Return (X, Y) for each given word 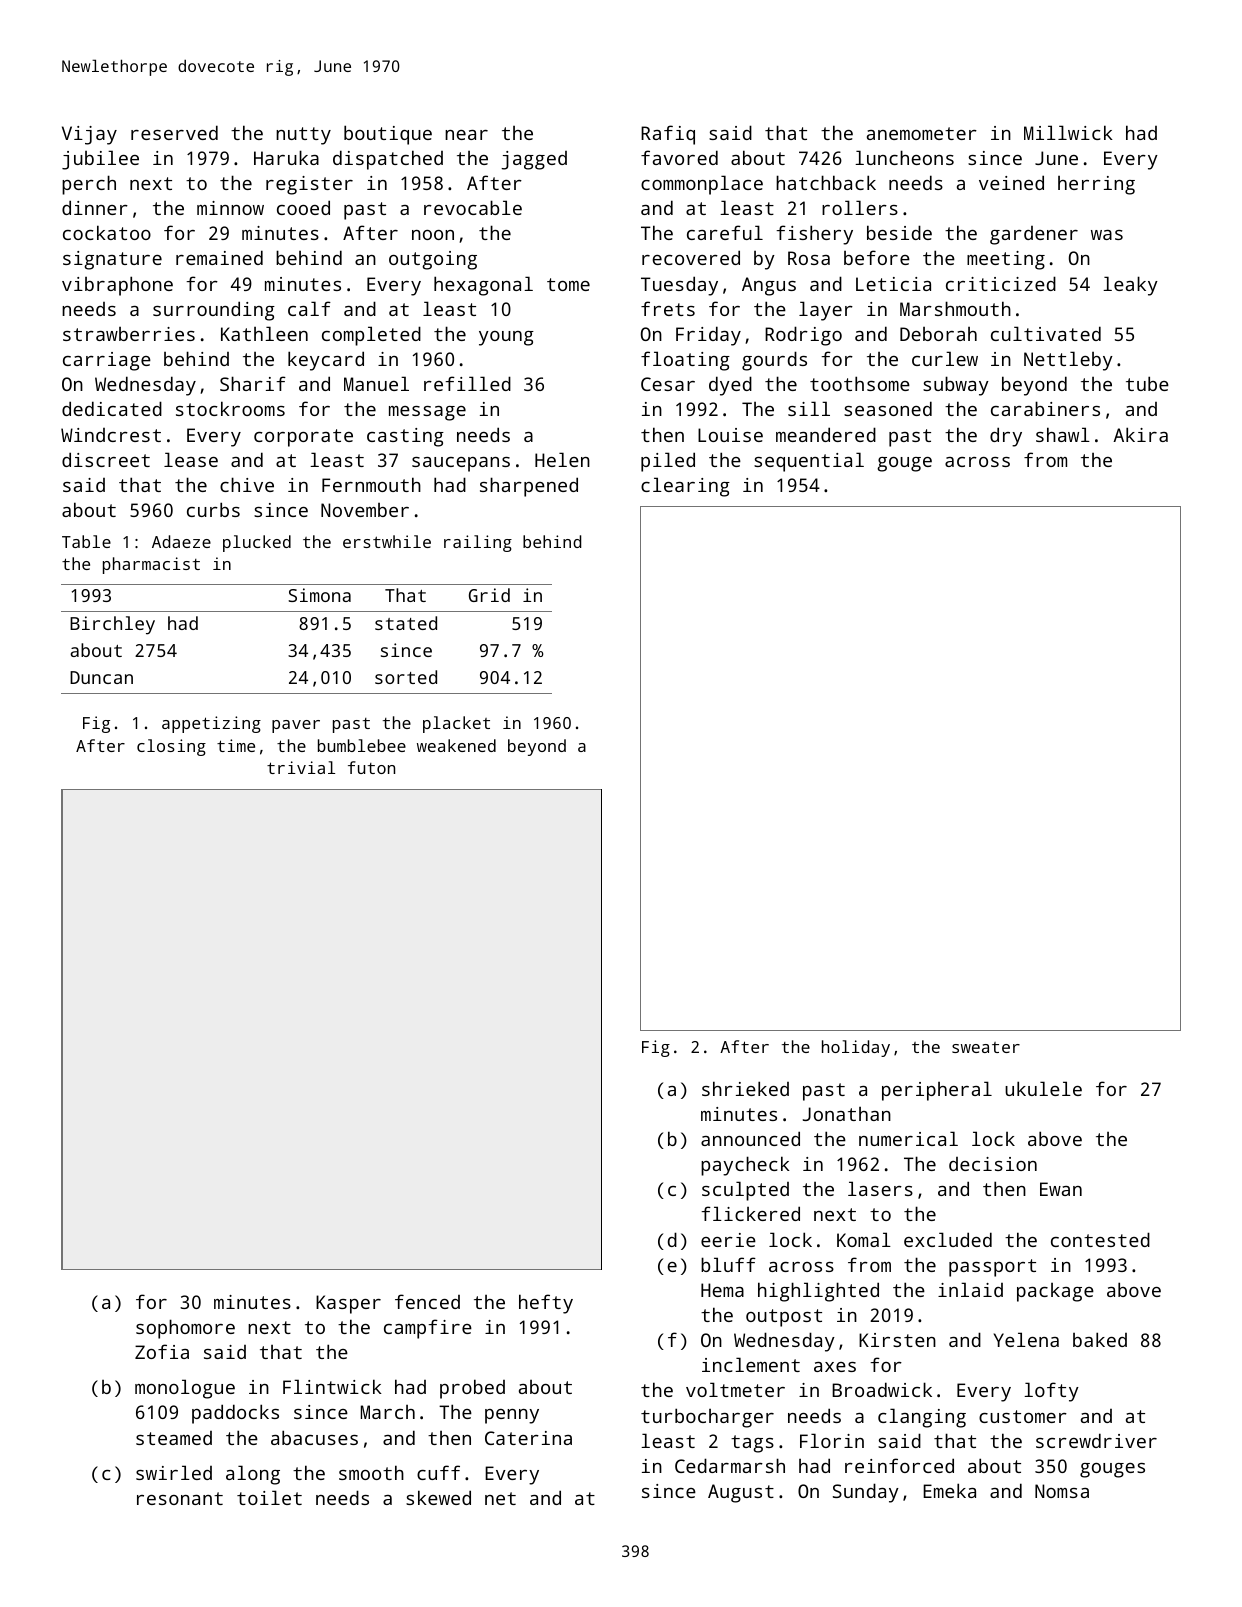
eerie (728, 1240)
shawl (1063, 434)
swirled (174, 1472)
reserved (174, 132)
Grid (489, 595)
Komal (864, 1239)
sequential (809, 462)
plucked (257, 543)
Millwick (1068, 132)
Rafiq (668, 135)
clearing (685, 487)
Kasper (348, 1304)
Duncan (101, 677)
